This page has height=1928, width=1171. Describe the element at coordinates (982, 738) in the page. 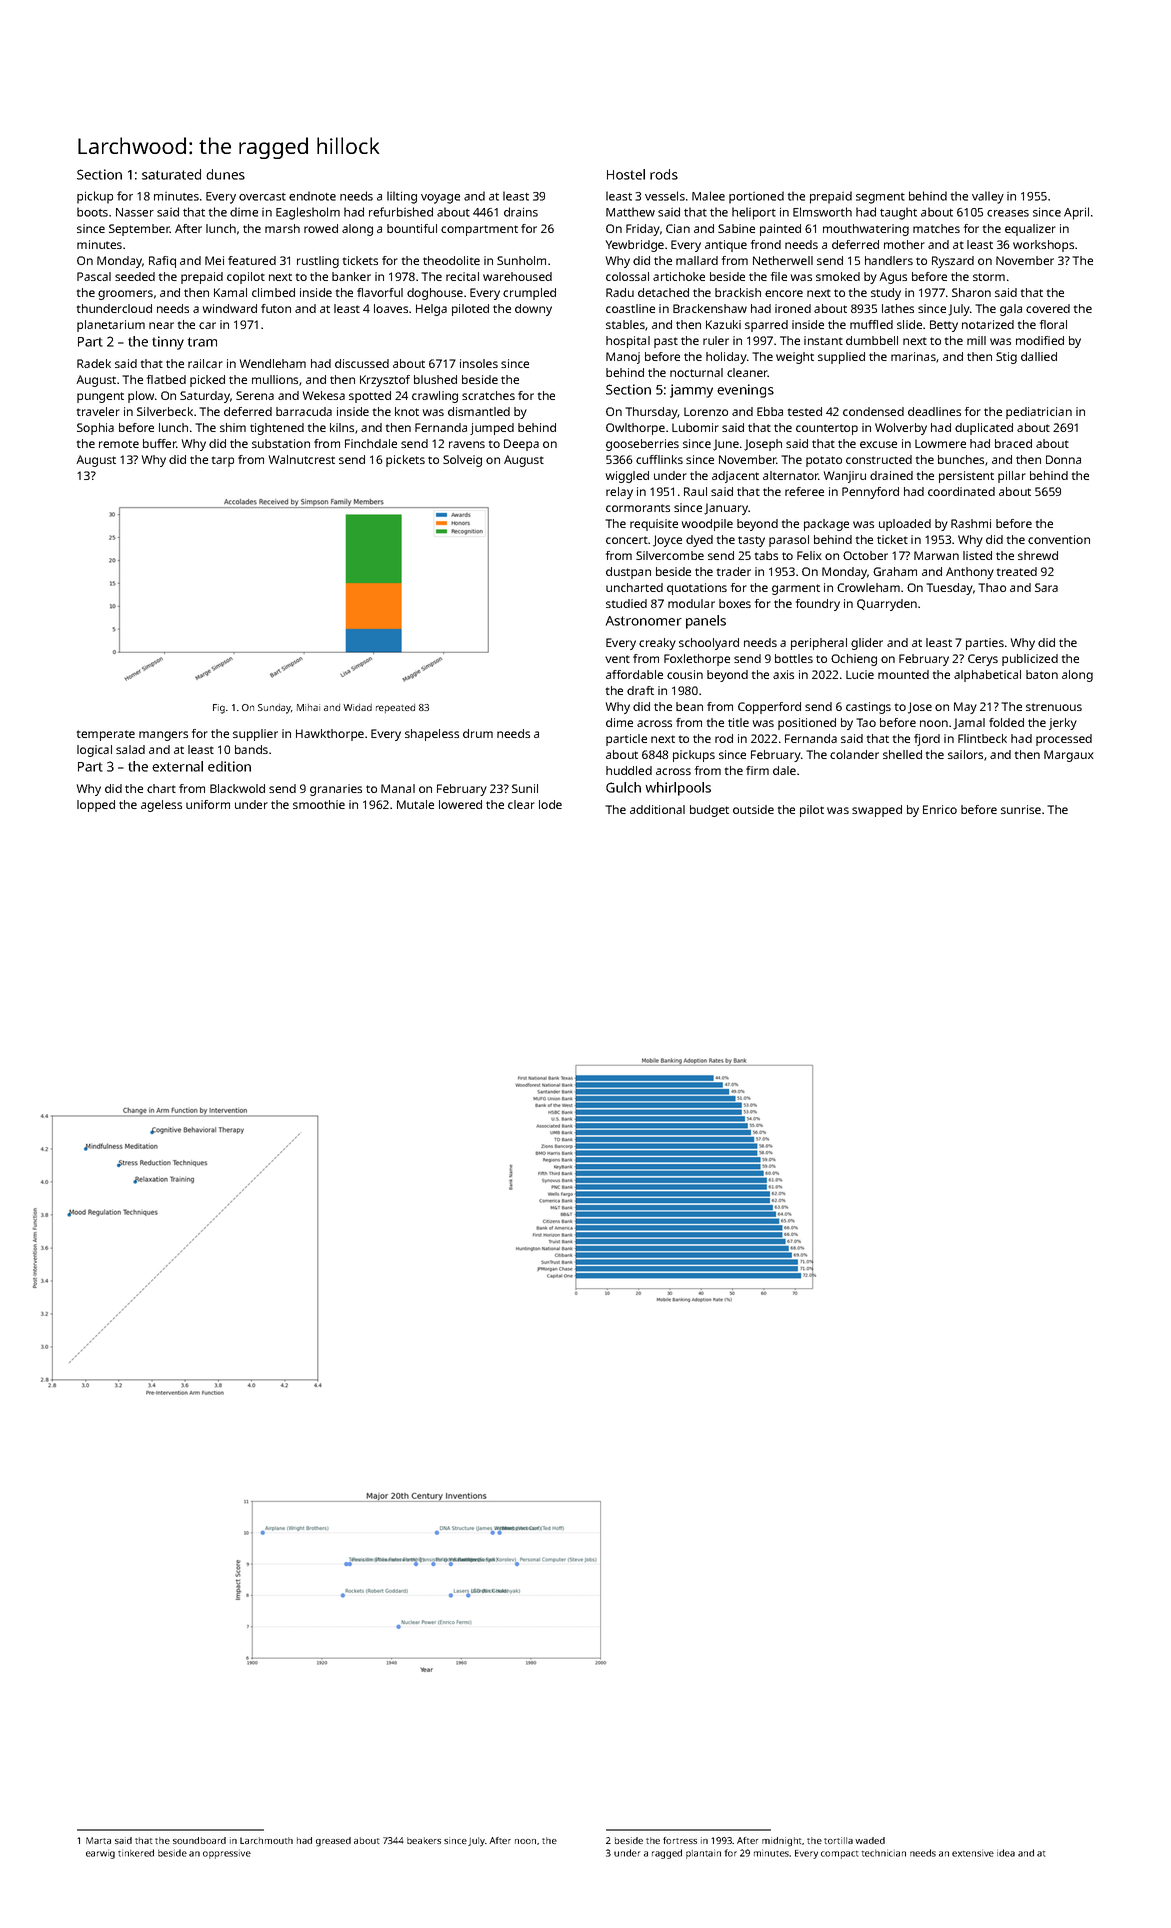

I see `Flintbeck` at that location.
